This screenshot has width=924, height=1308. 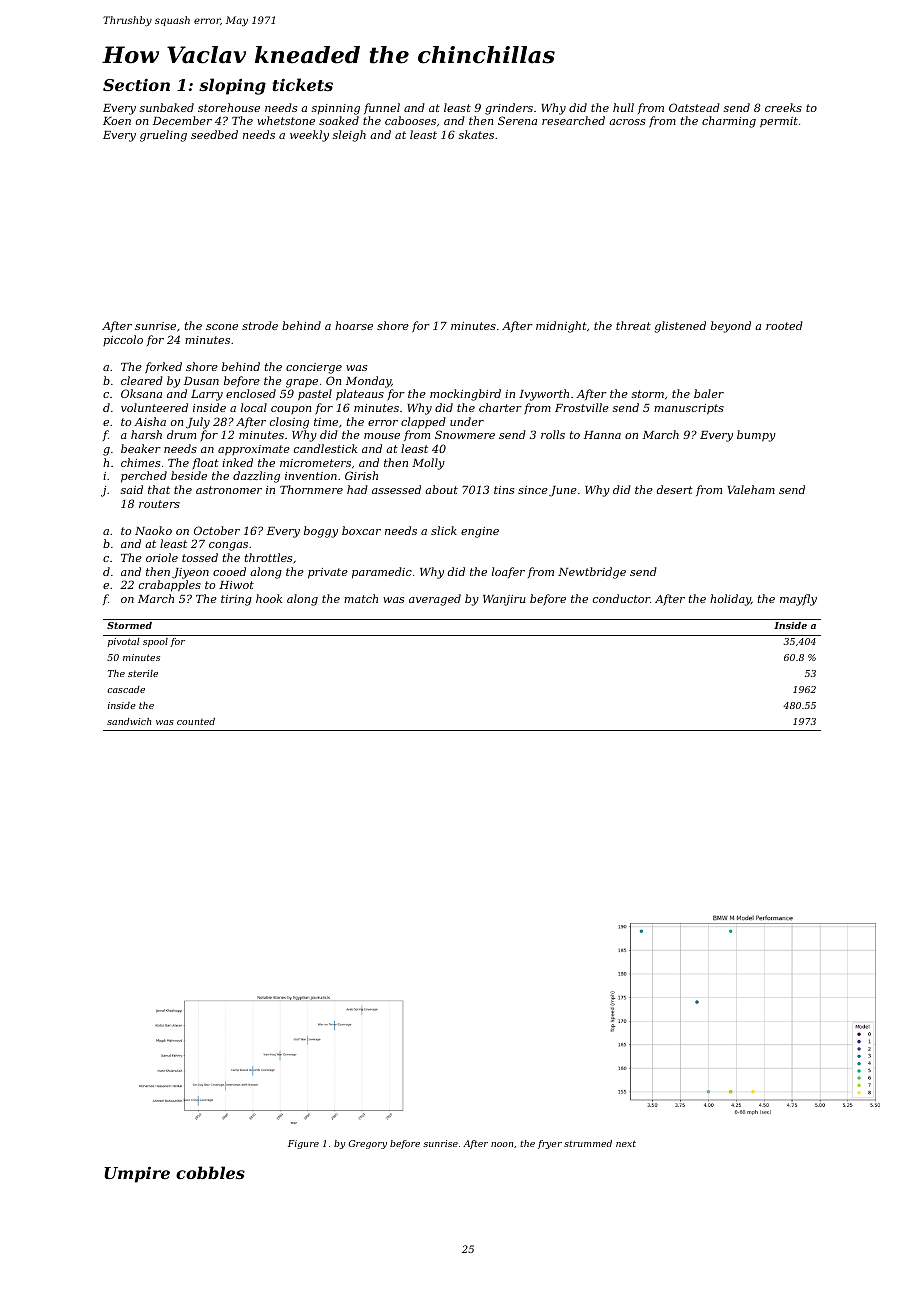 What do you see at coordinates (730, 600) in the screenshot?
I see `holiday` at bounding box center [730, 600].
